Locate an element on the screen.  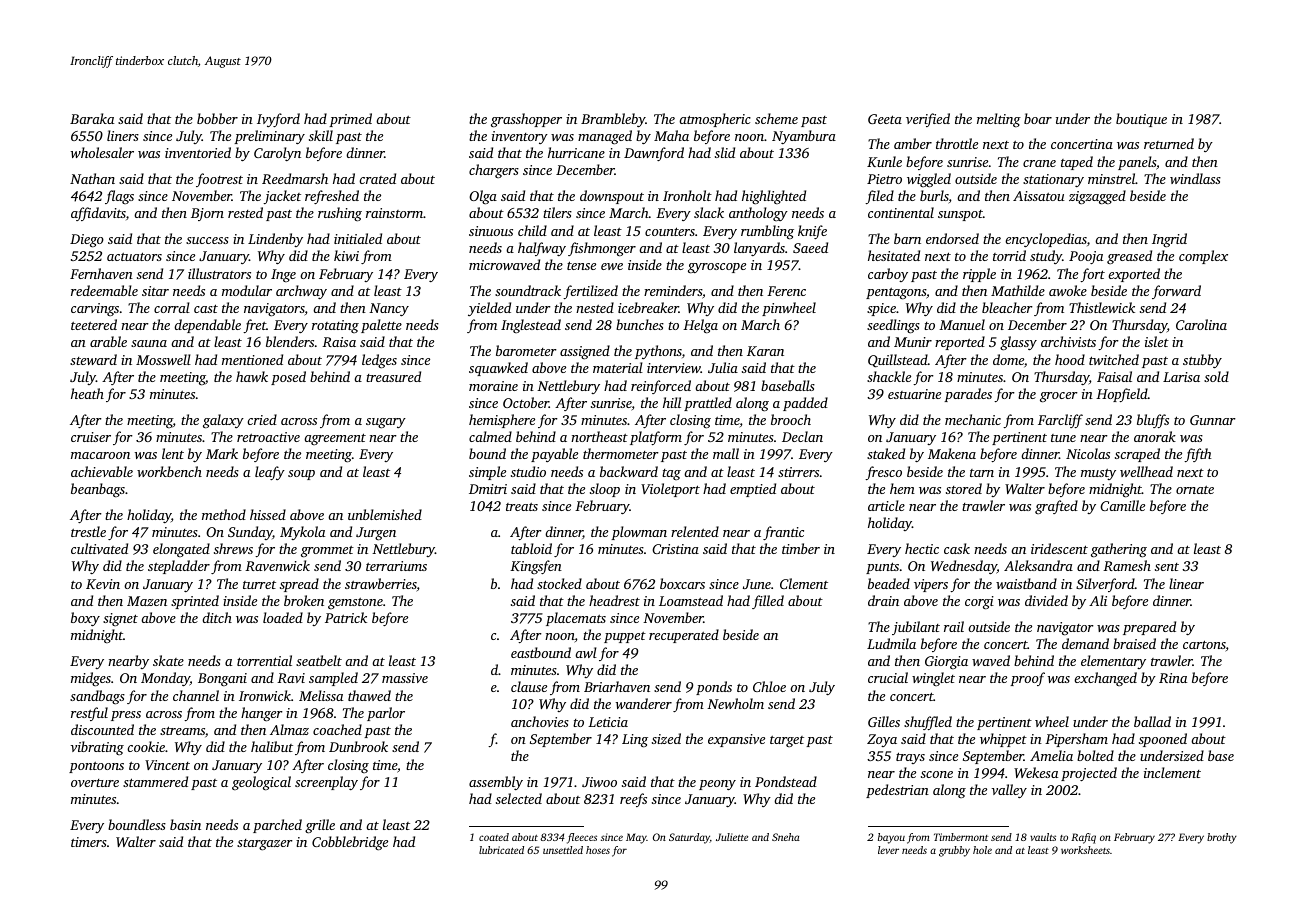
arable is located at coordinates (108, 341).
